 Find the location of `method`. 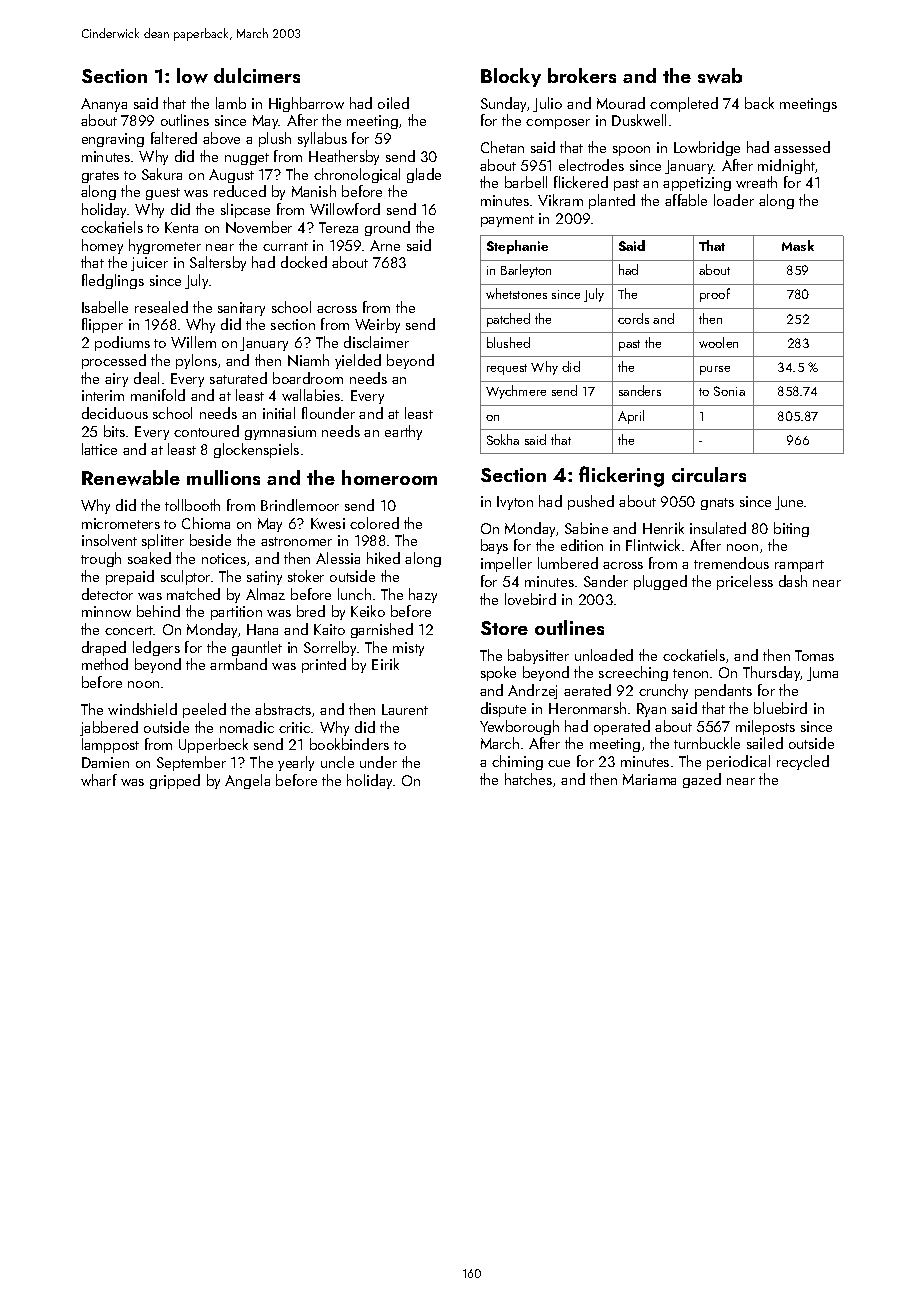

method is located at coordinates (105, 664).
